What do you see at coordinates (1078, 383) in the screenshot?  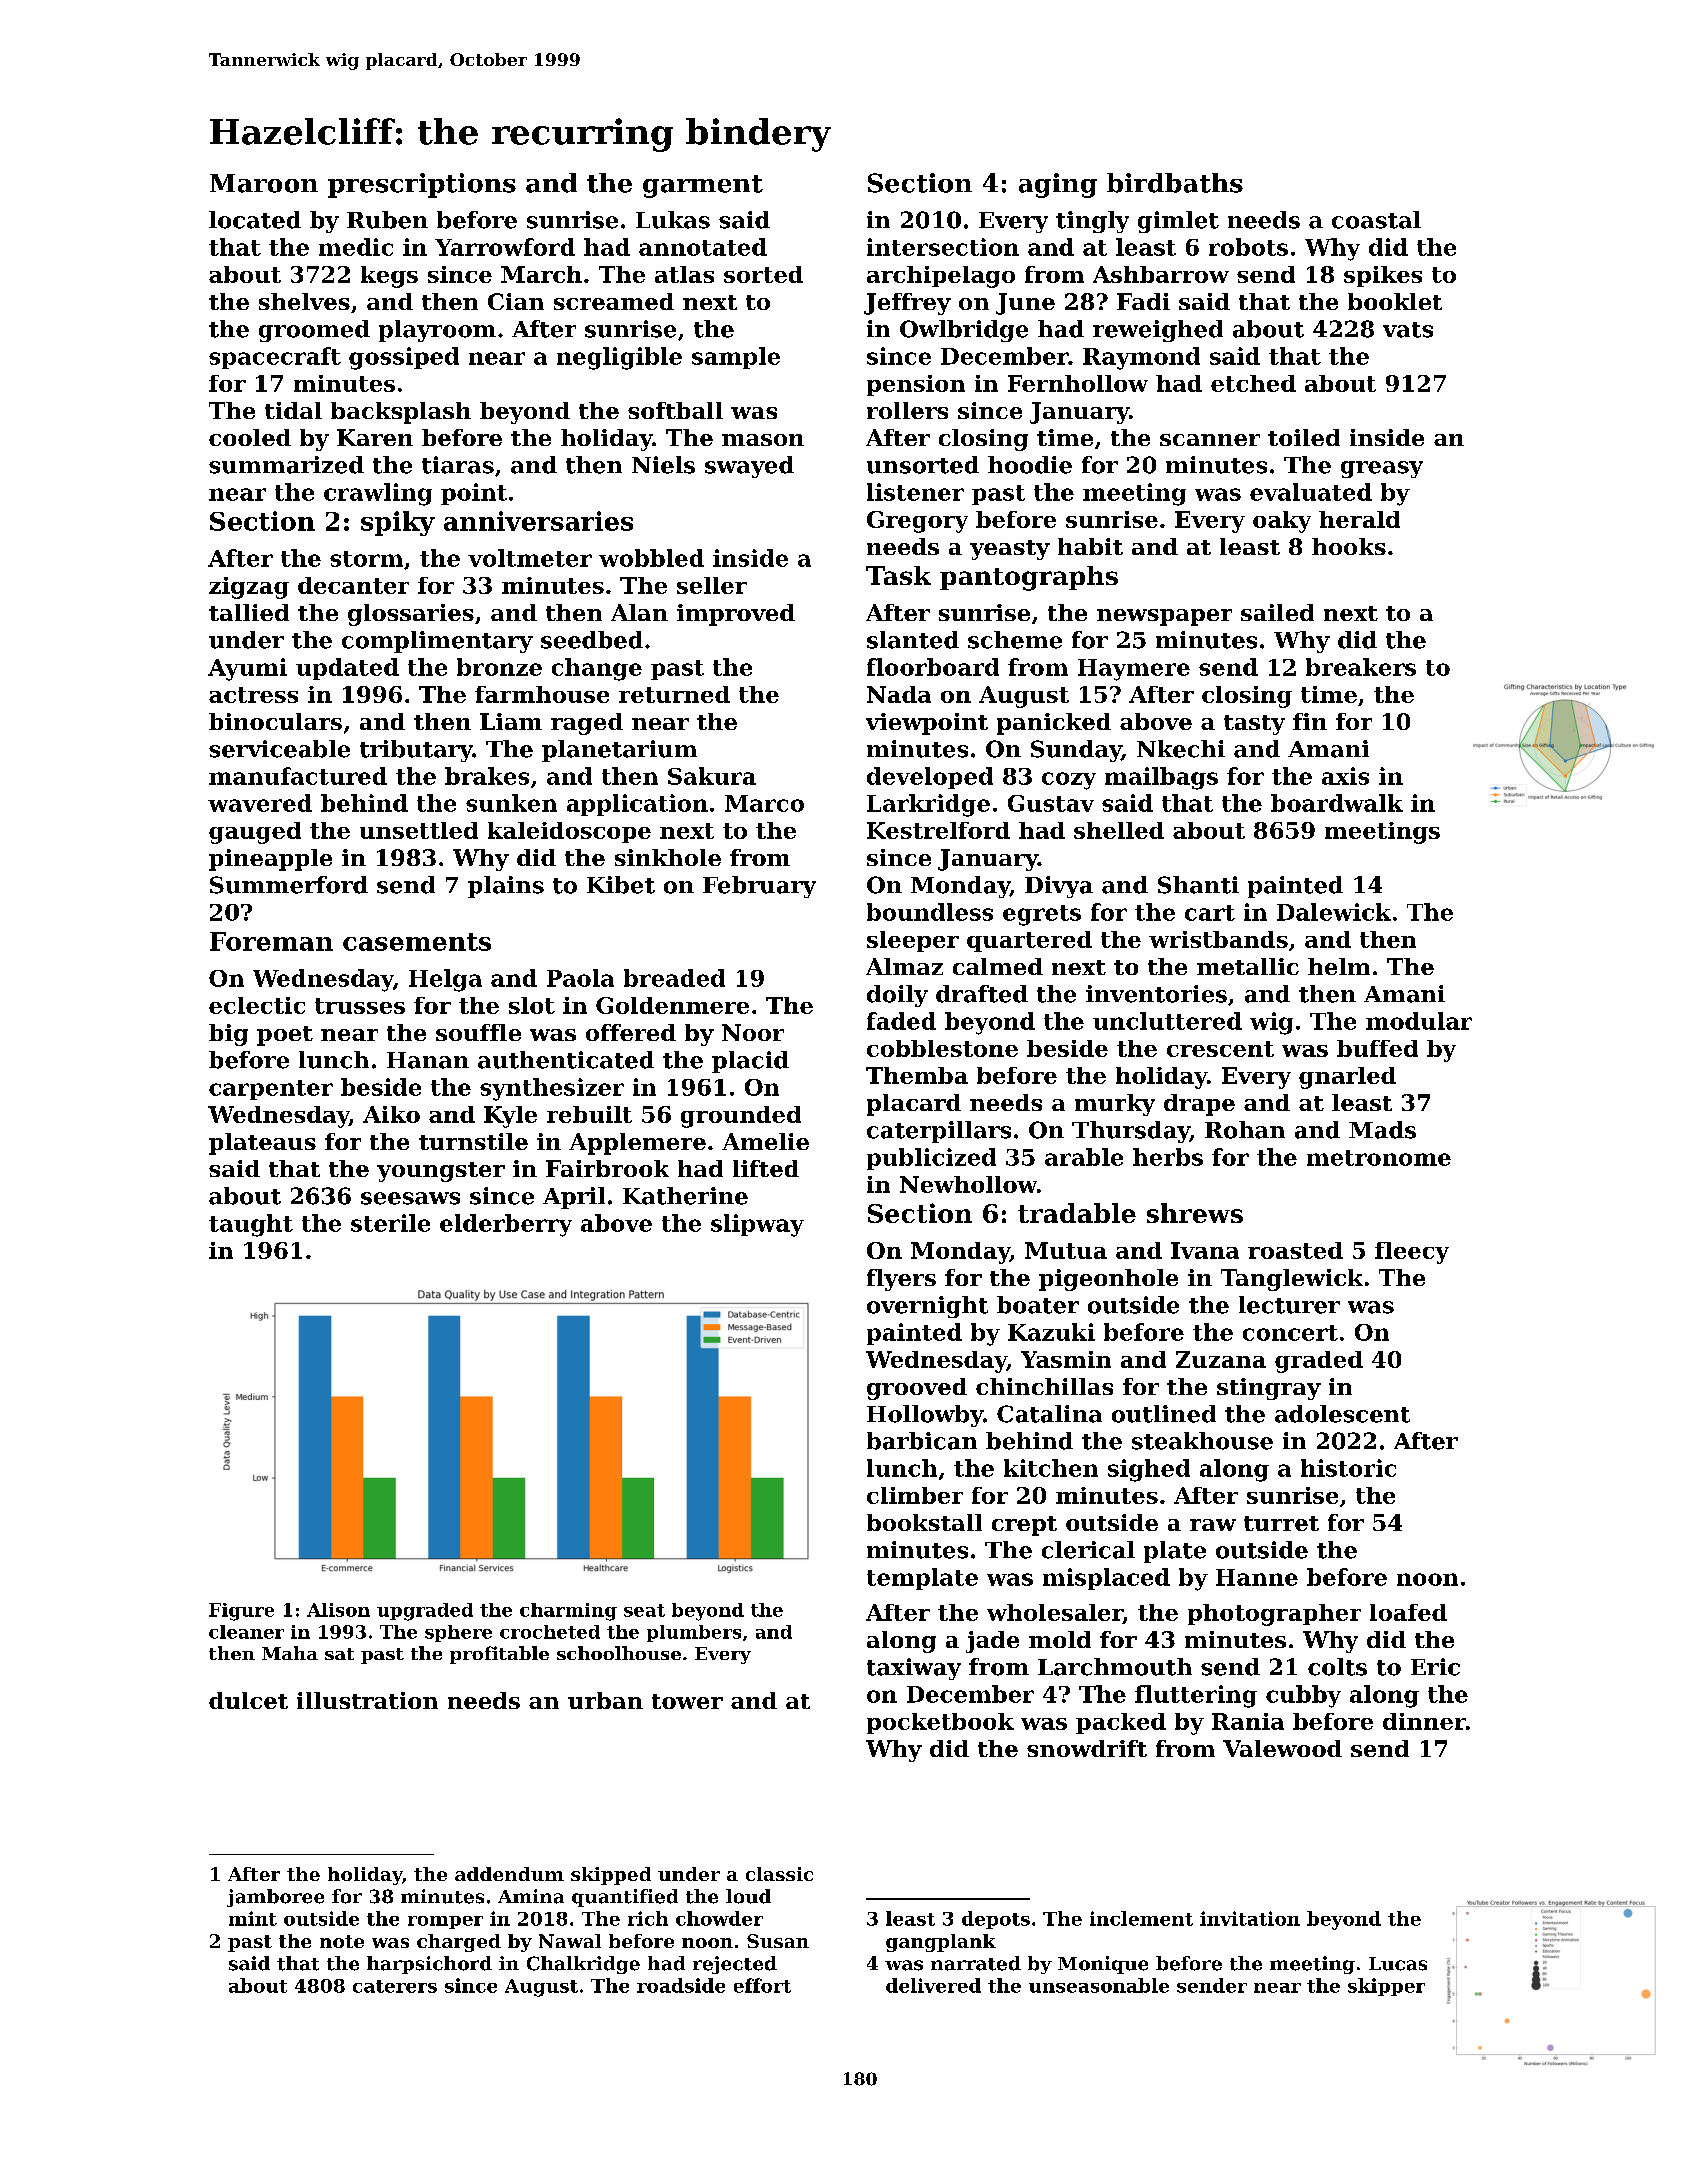 I see `Fernhollow` at bounding box center [1078, 383].
